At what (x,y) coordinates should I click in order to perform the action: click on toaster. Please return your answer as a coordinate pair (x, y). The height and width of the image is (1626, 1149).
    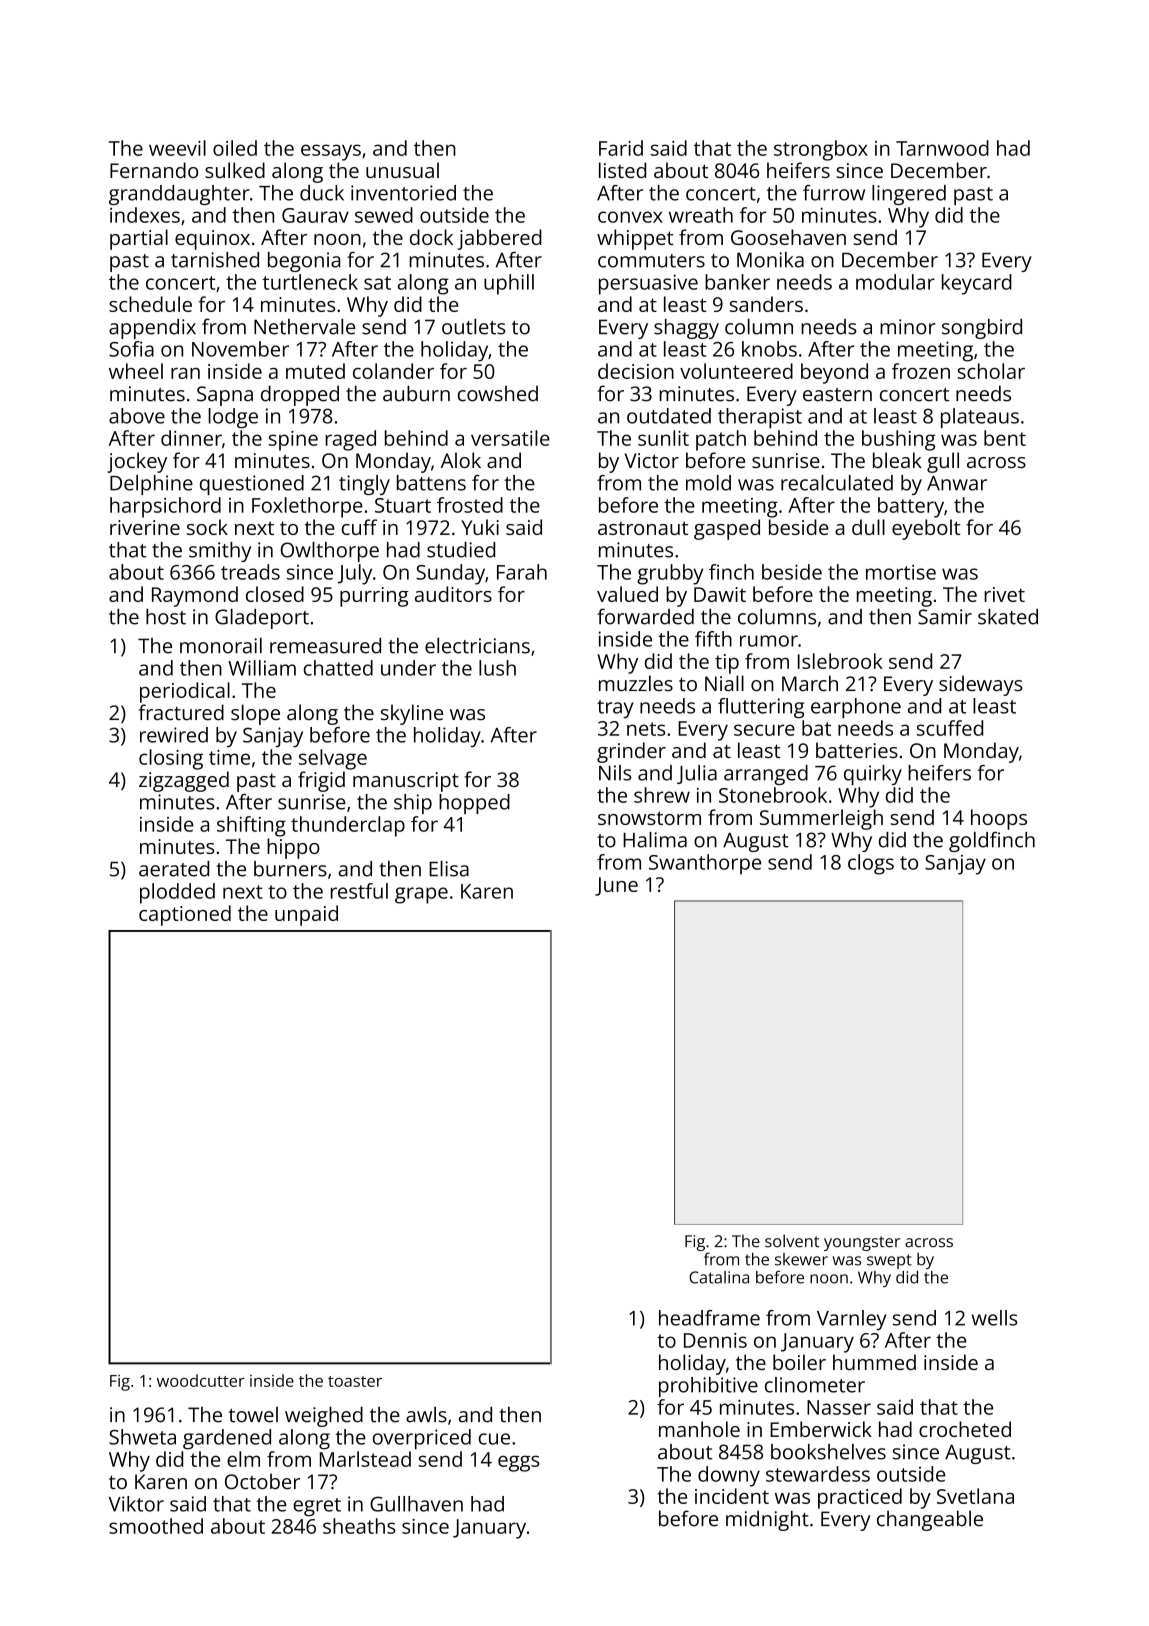
    Looking at the image, I should click on (355, 1381).
